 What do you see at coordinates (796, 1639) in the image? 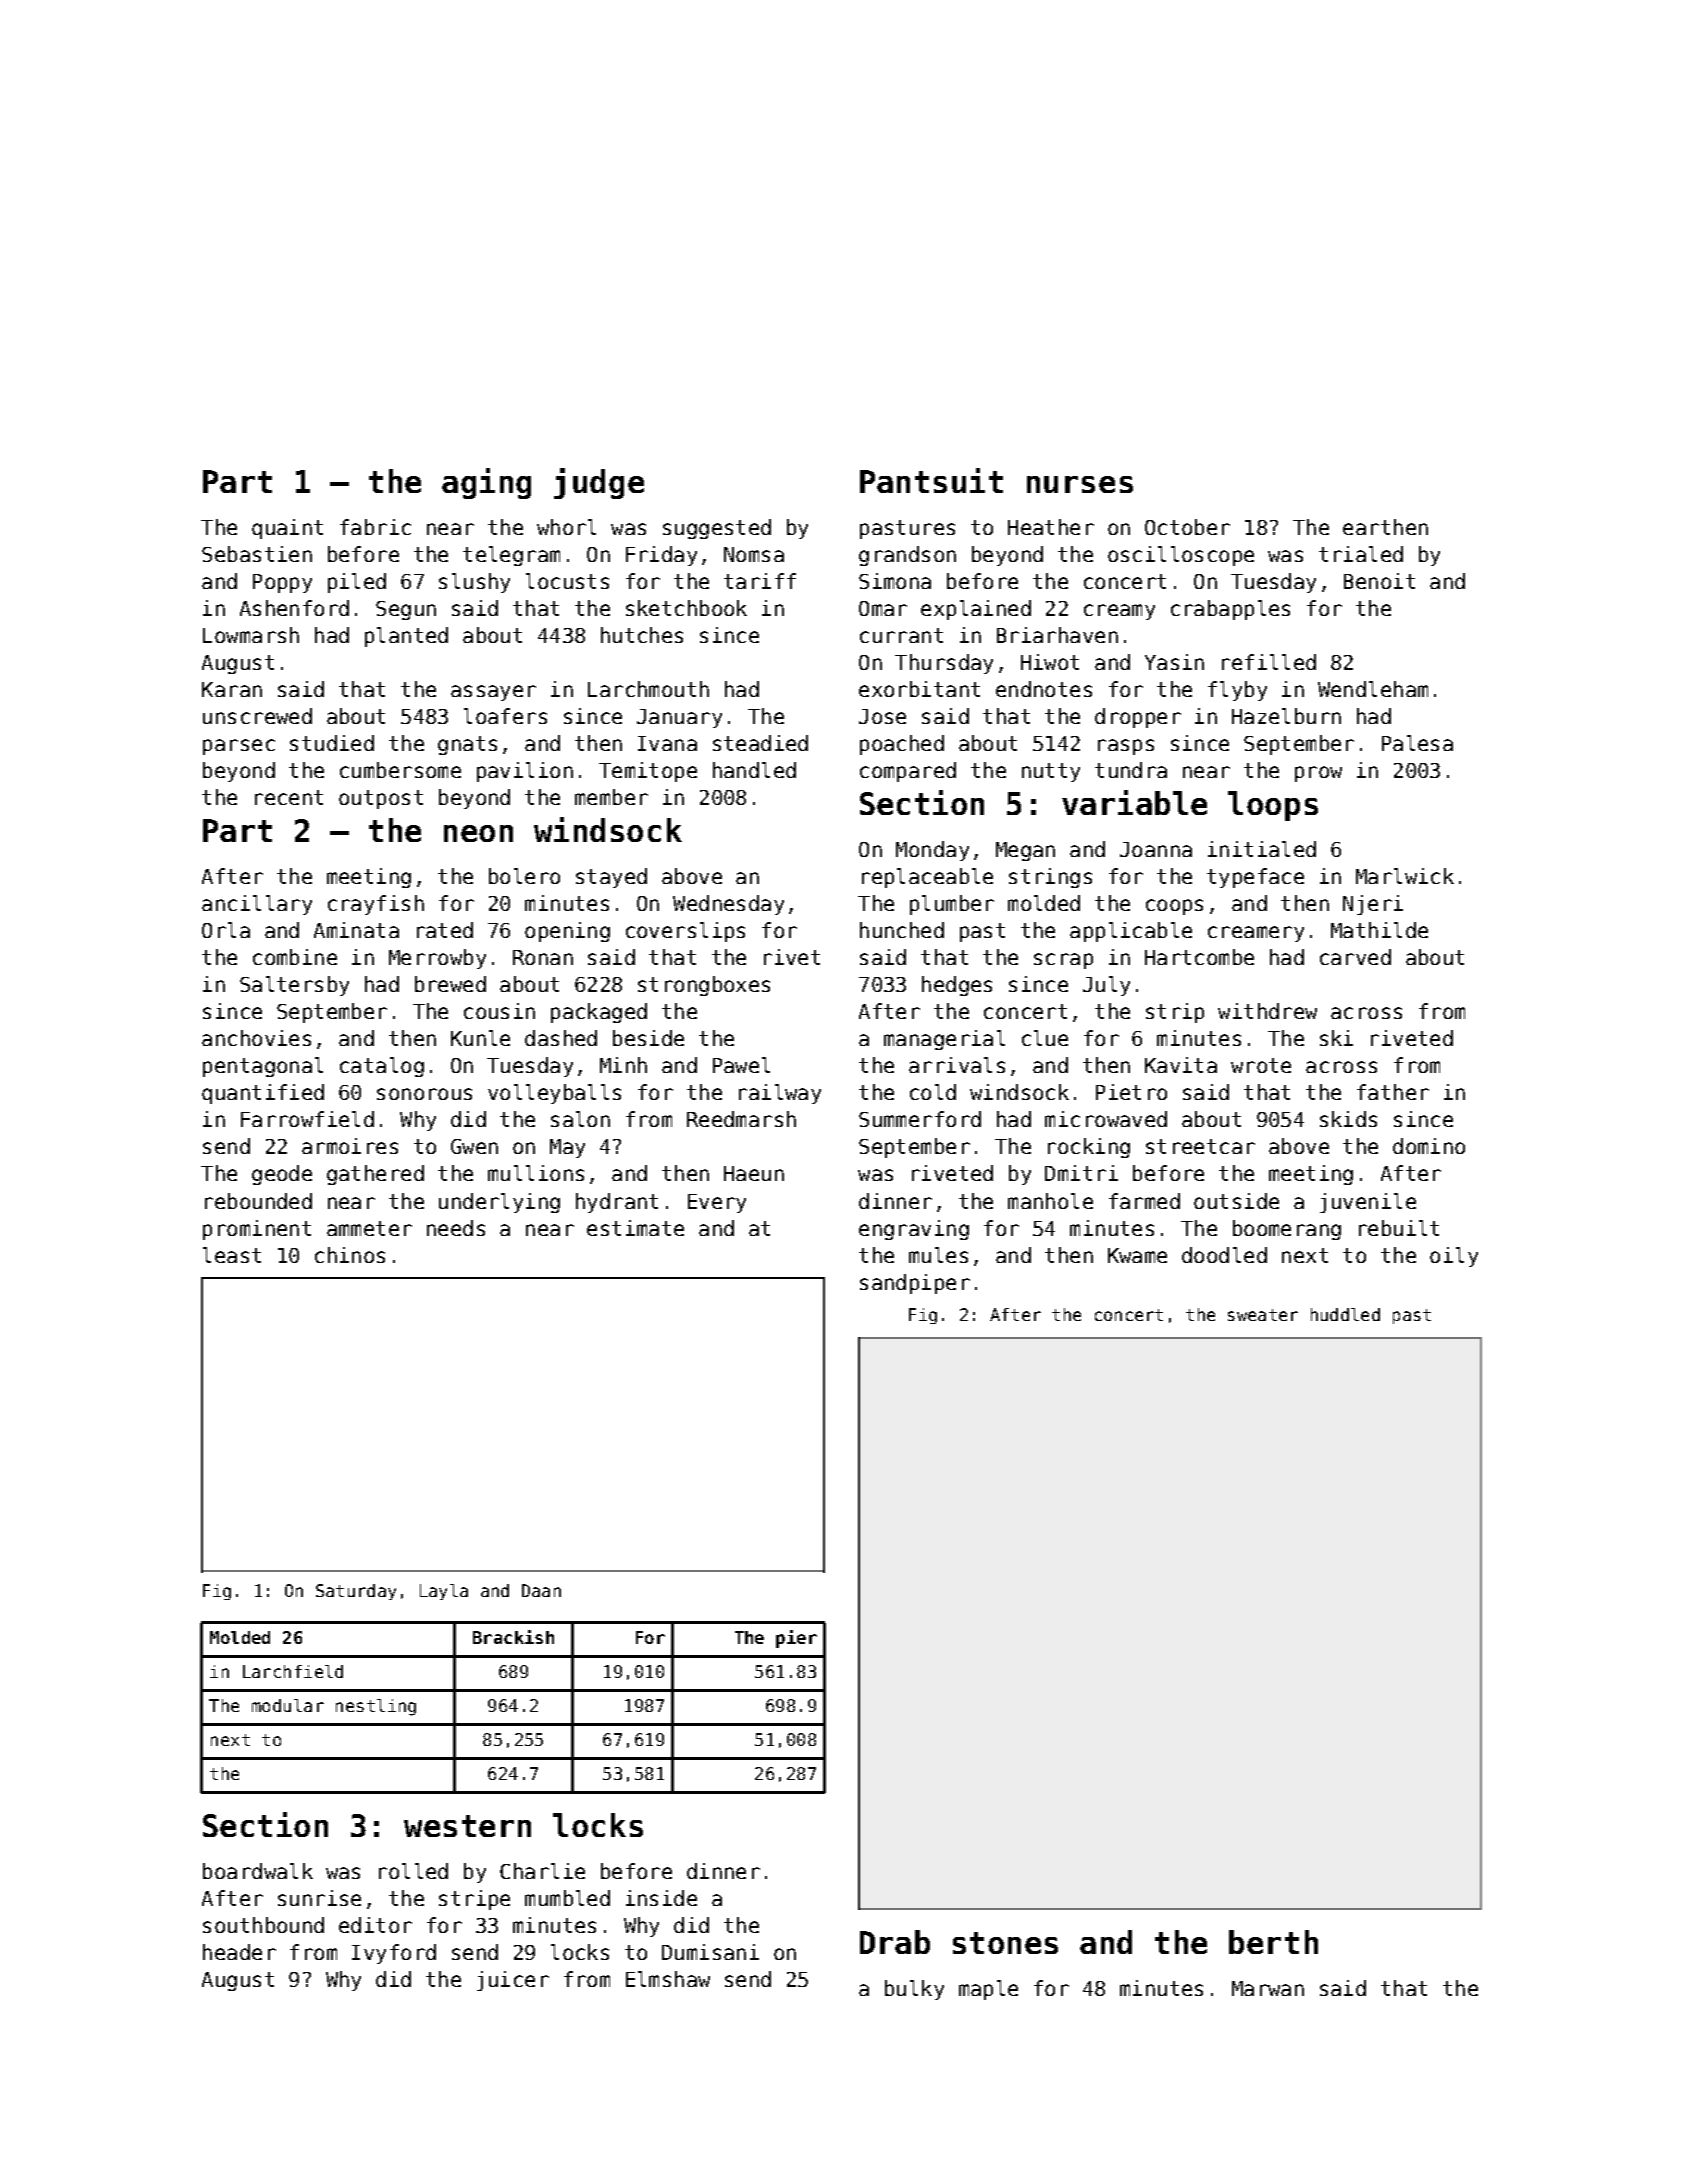
I see `pier` at bounding box center [796, 1639].
